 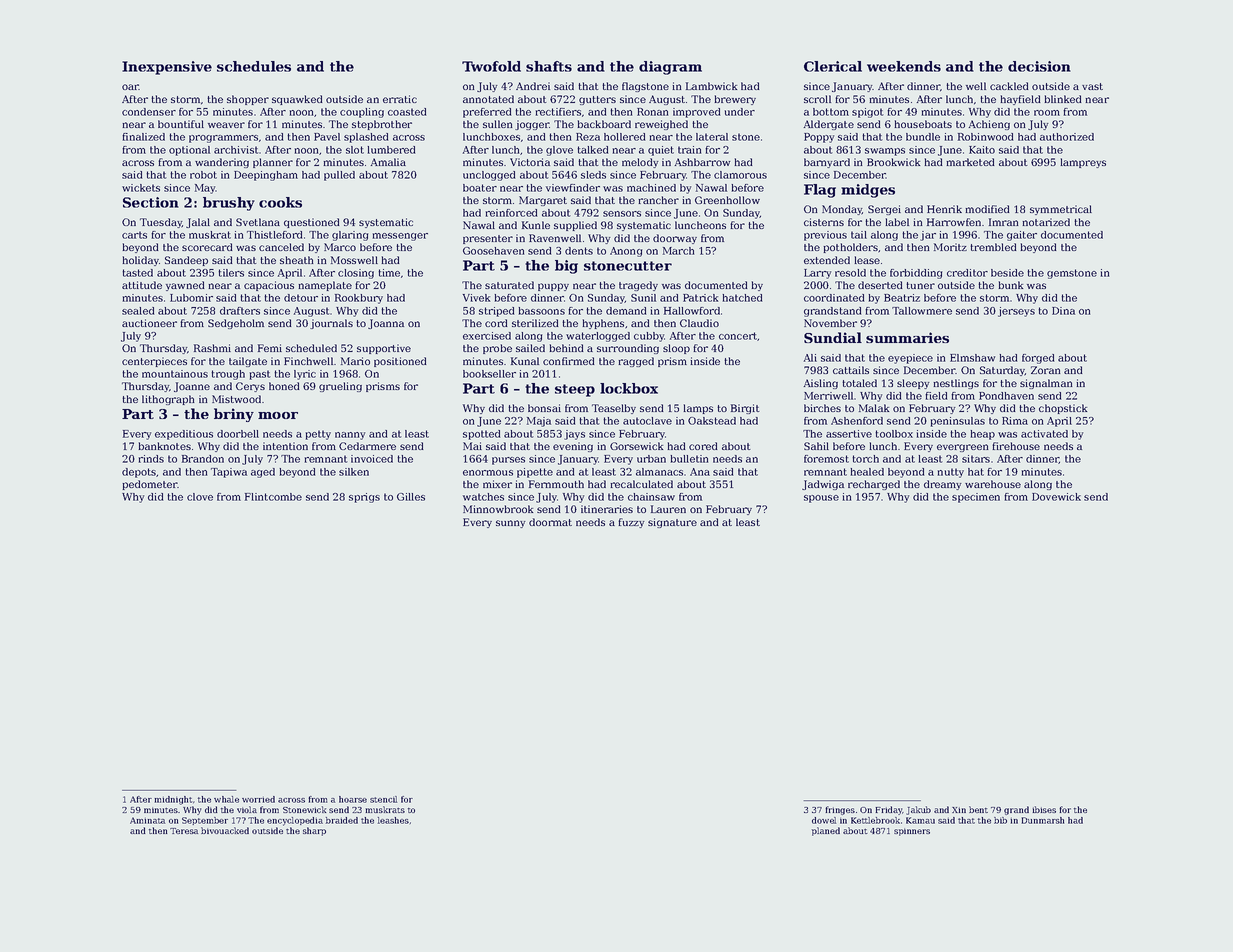 What do you see at coordinates (273, 497) in the screenshot?
I see `Flintcombe` at bounding box center [273, 497].
